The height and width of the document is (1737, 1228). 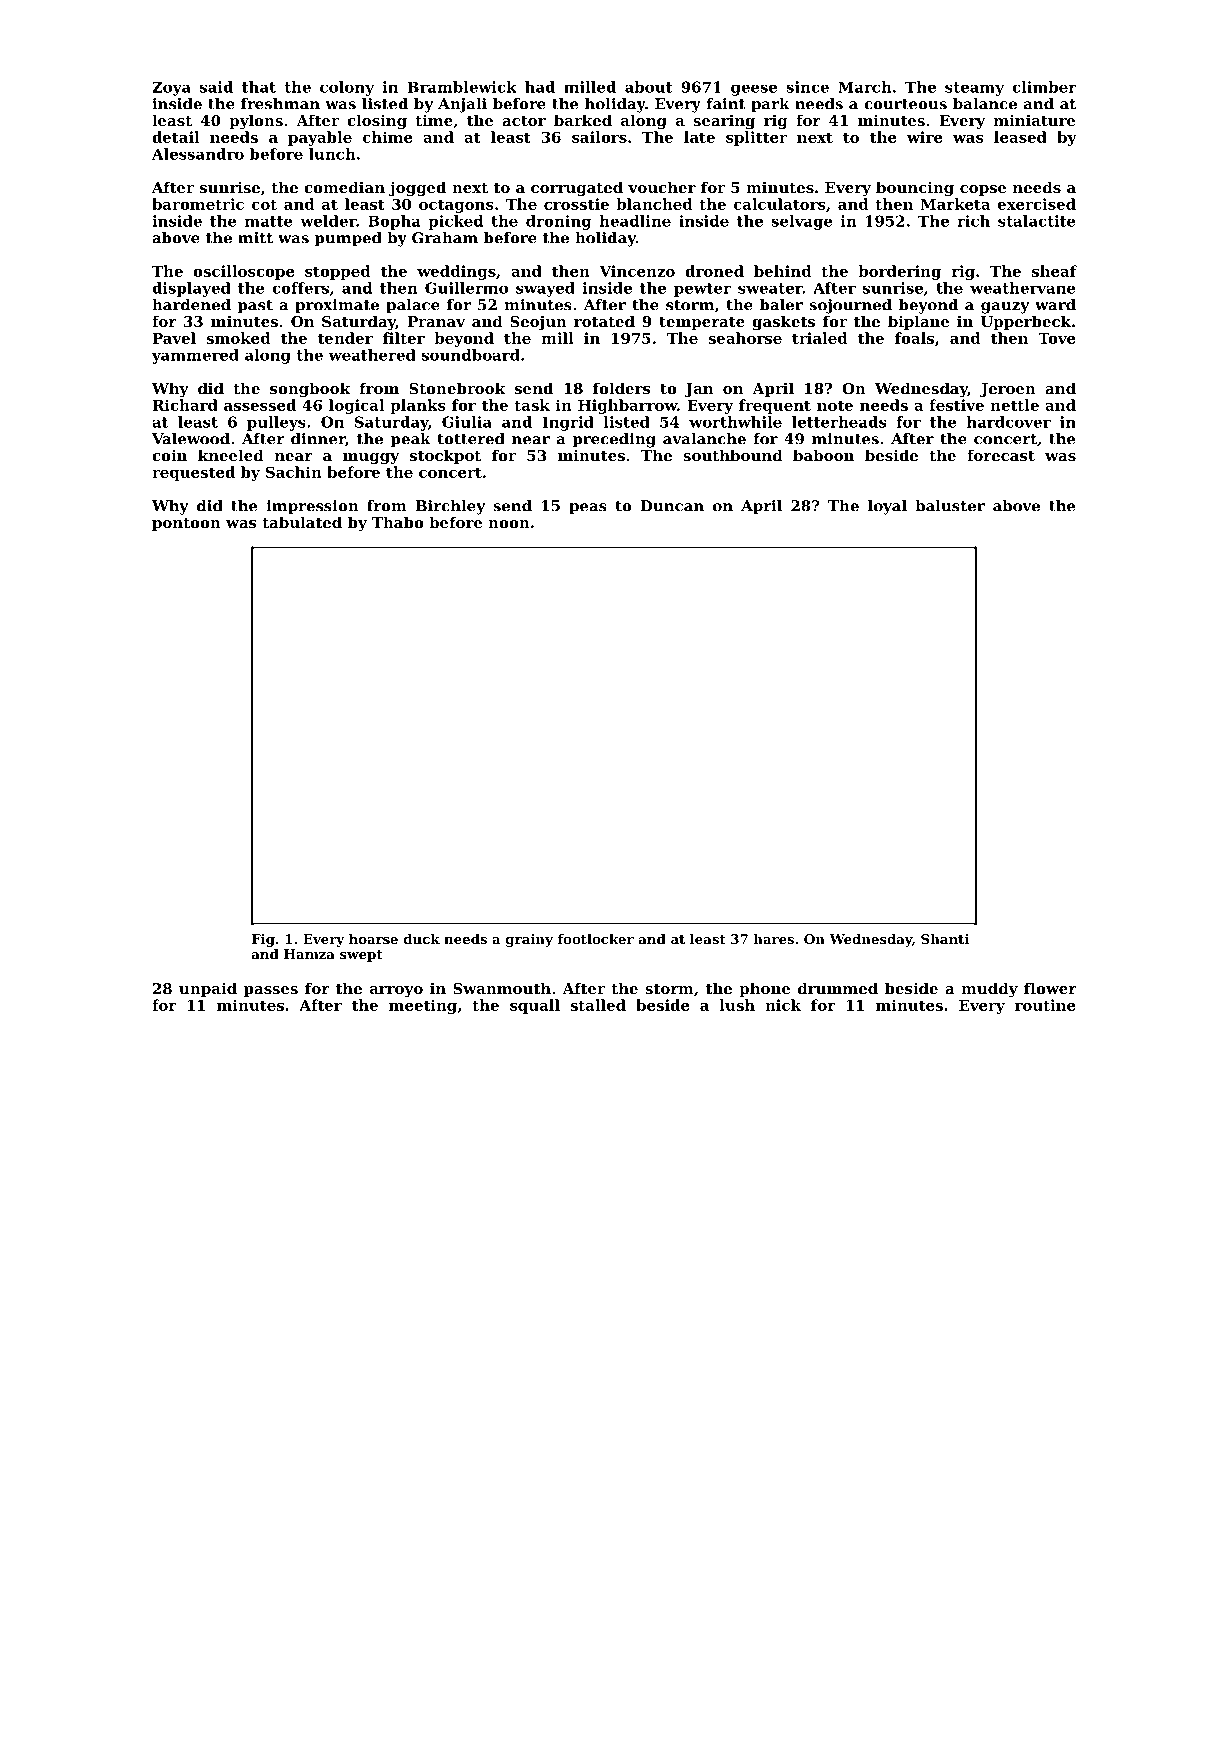 What do you see at coordinates (509, 524) in the document?
I see `noon` at bounding box center [509, 524].
